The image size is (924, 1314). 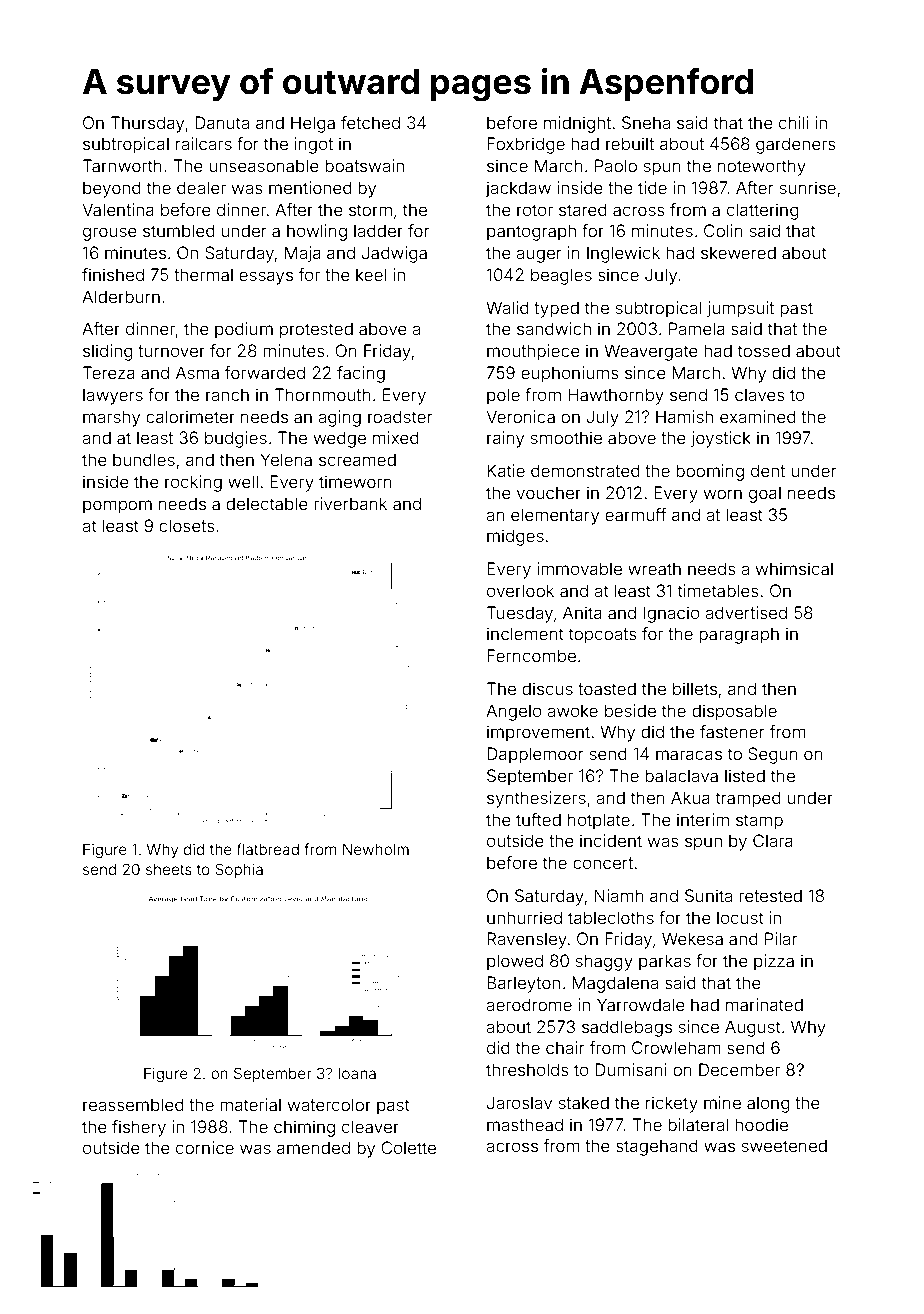 What do you see at coordinates (708, 895) in the image?
I see `Sunita` at bounding box center [708, 895].
